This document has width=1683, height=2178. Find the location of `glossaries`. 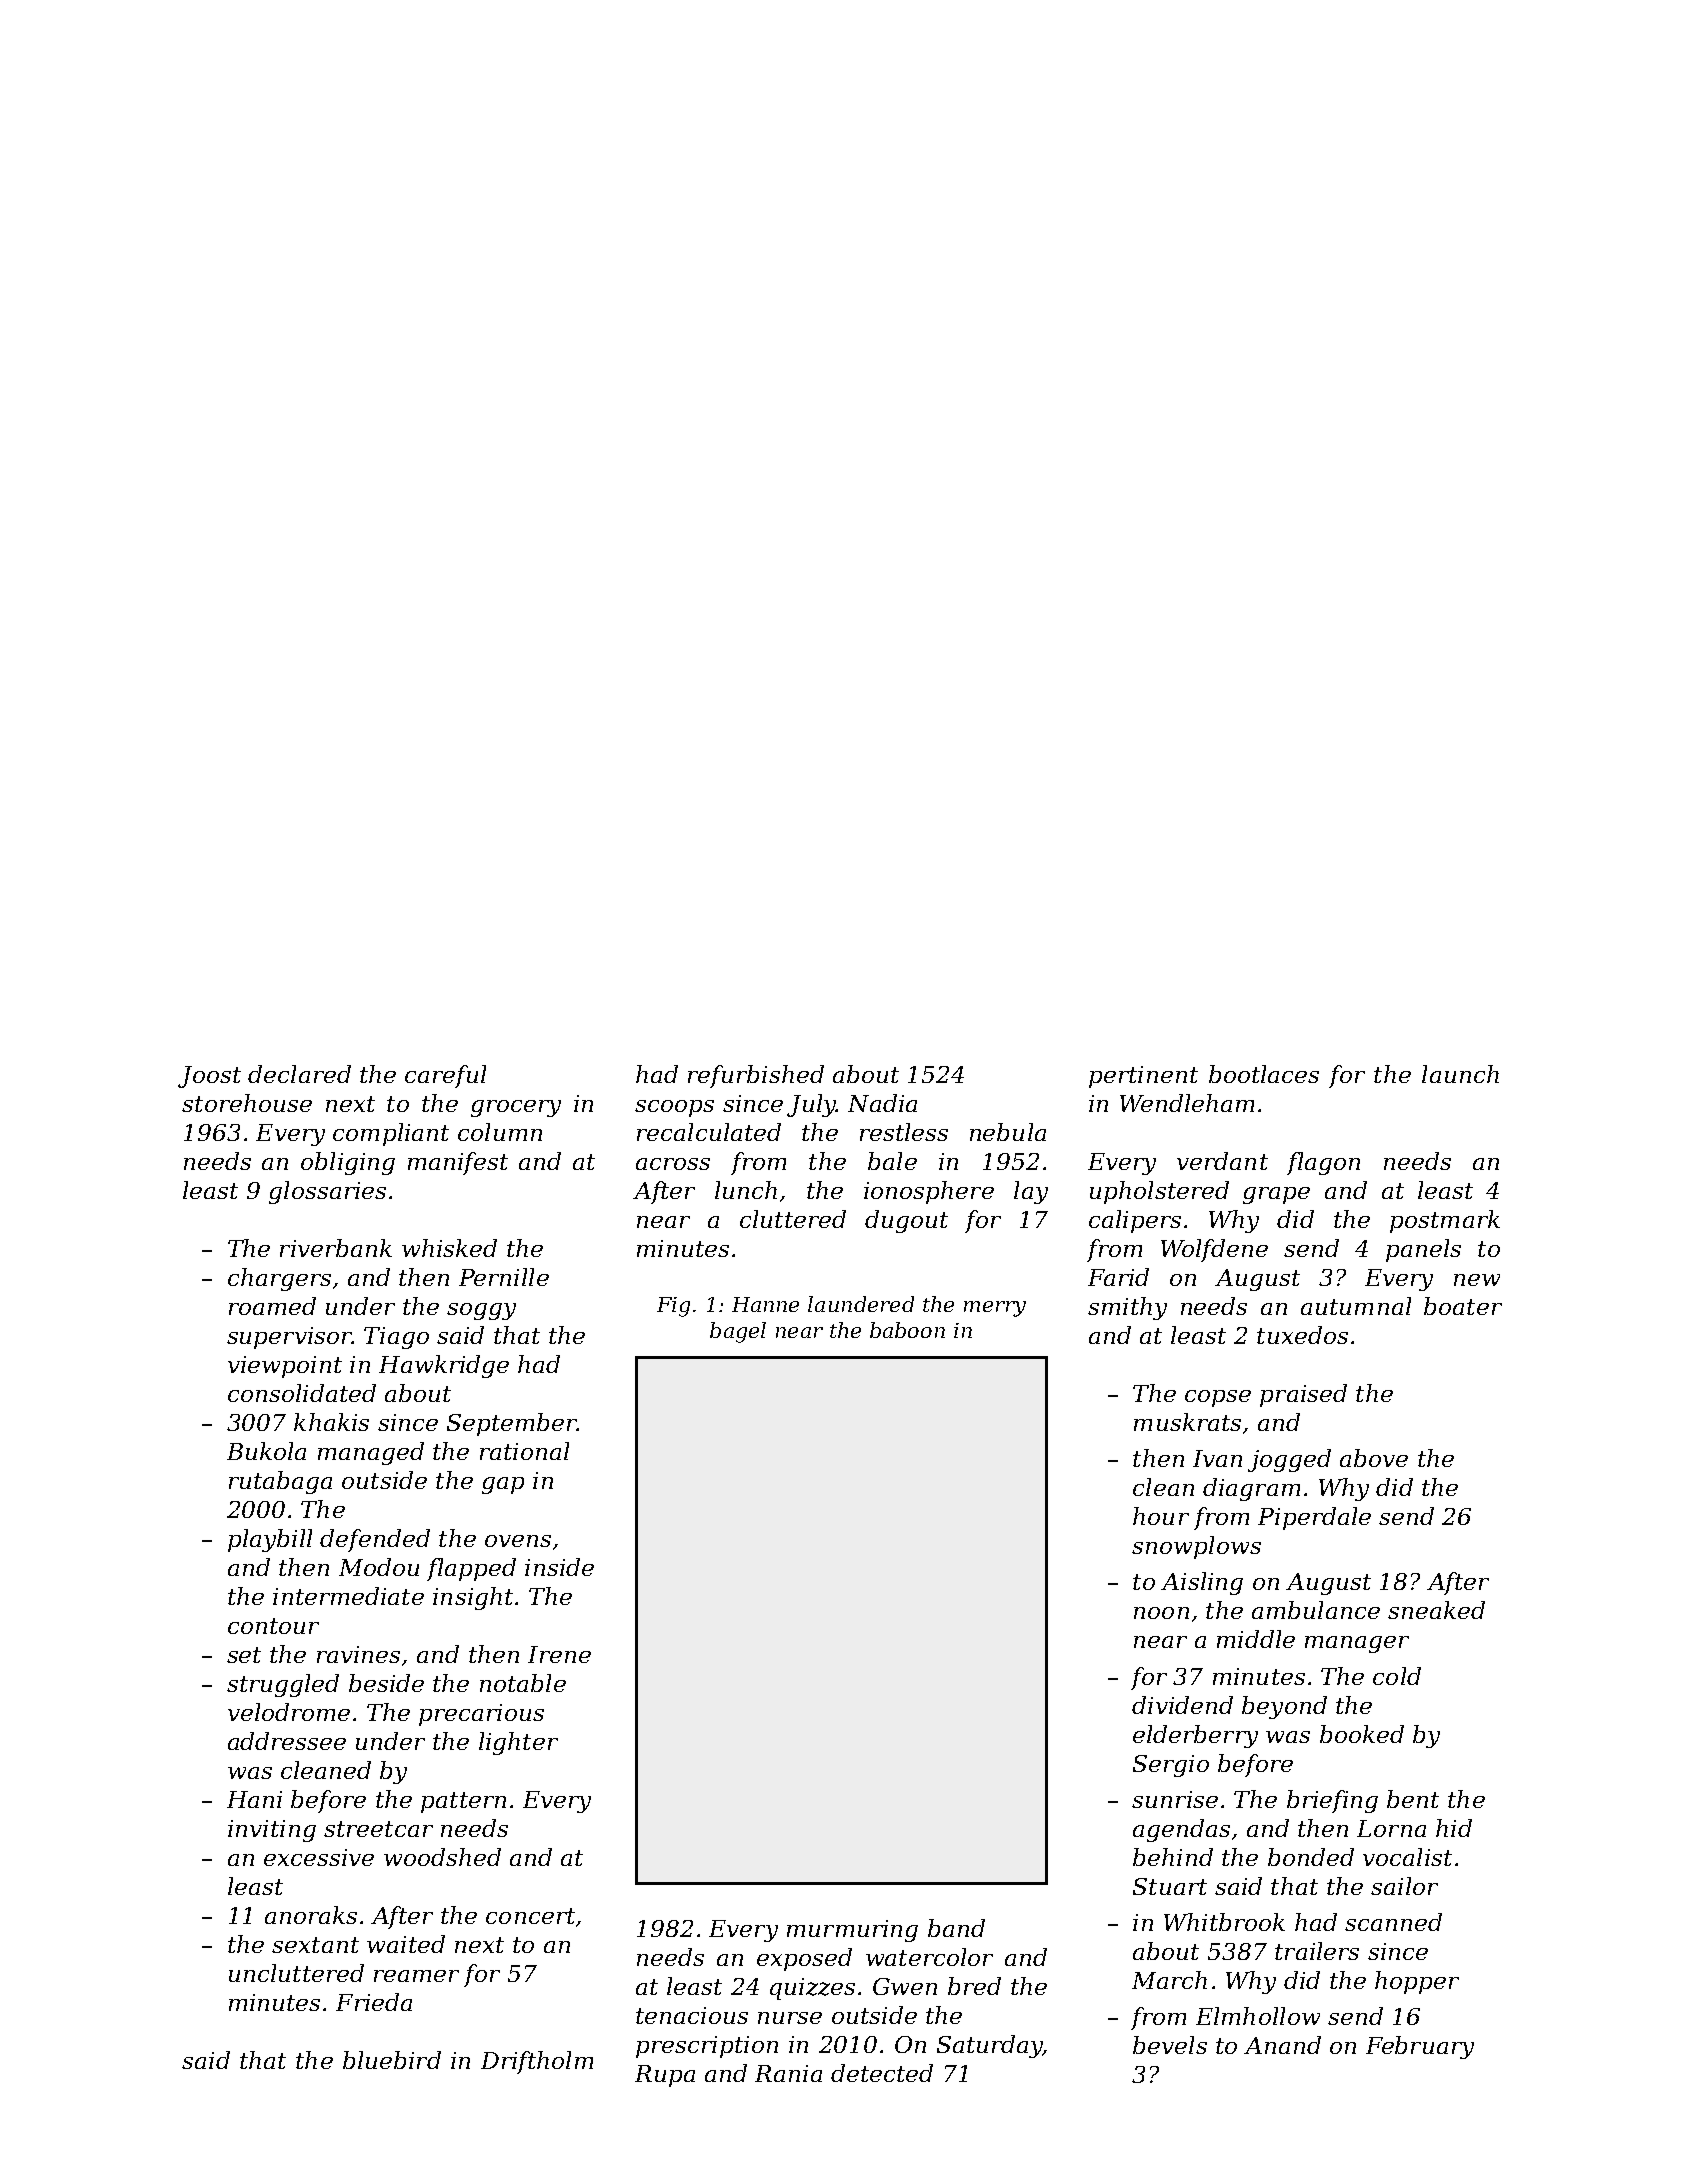

glossaries is located at coordinates (327, 1192).
